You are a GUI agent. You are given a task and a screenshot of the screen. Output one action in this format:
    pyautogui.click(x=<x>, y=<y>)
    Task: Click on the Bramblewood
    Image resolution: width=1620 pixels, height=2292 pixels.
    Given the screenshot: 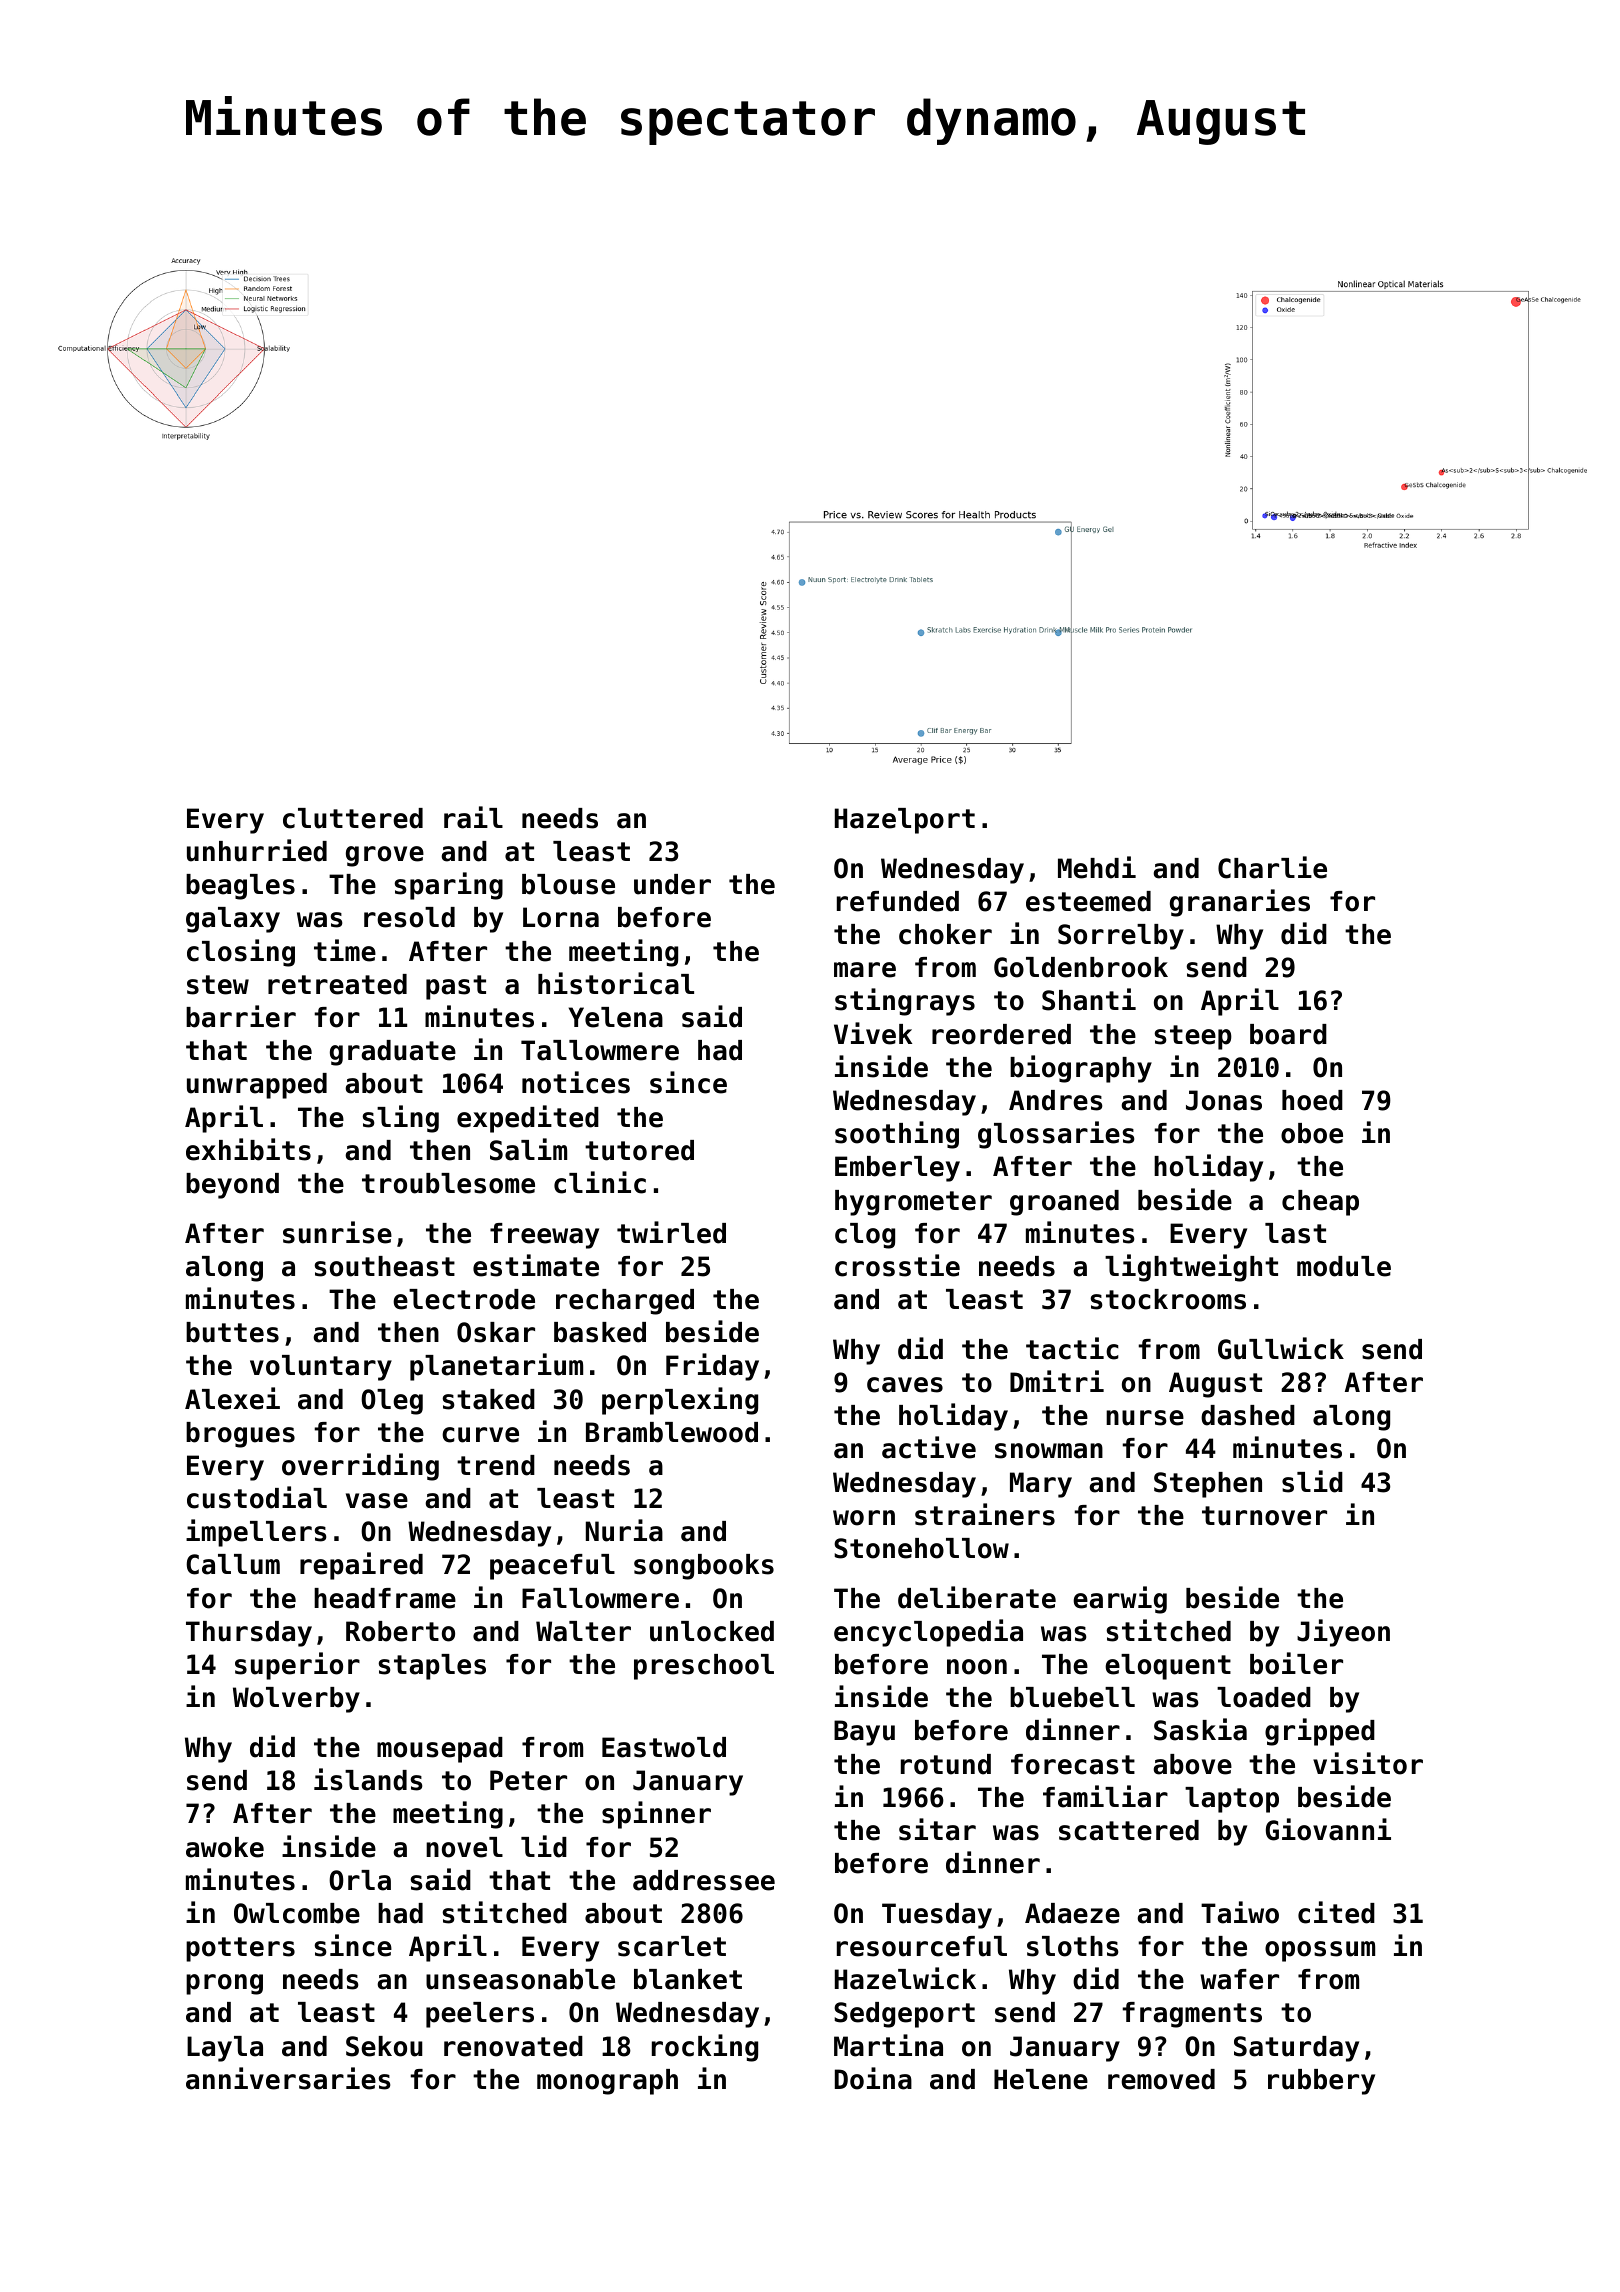 What is the action you would take?
    pyautogui.click(x=672, y=1432)
